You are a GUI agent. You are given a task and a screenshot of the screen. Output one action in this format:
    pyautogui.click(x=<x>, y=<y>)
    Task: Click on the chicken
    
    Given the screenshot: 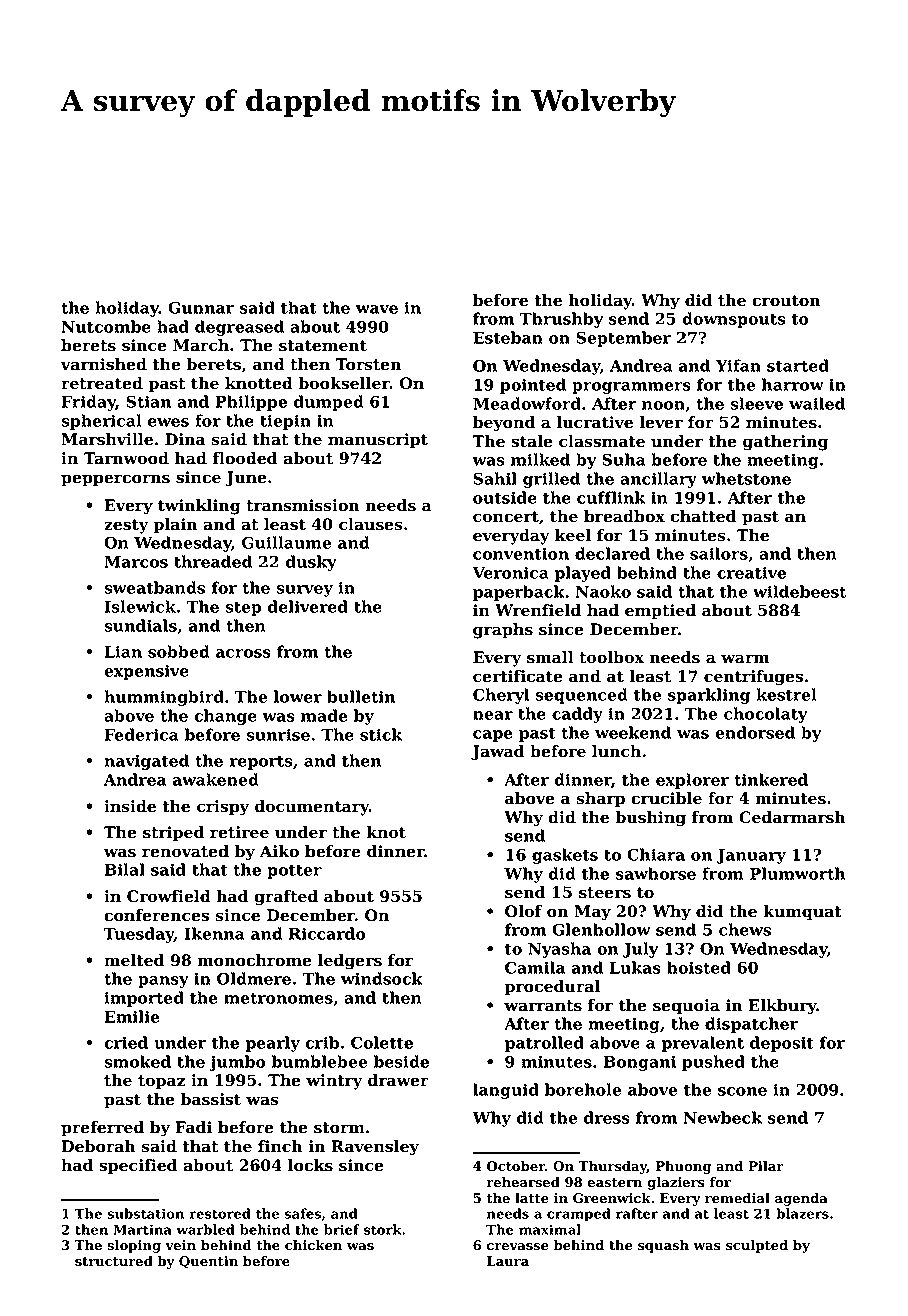 What is the action you would take?
    pyautogui.click(x=313, y=1245)
